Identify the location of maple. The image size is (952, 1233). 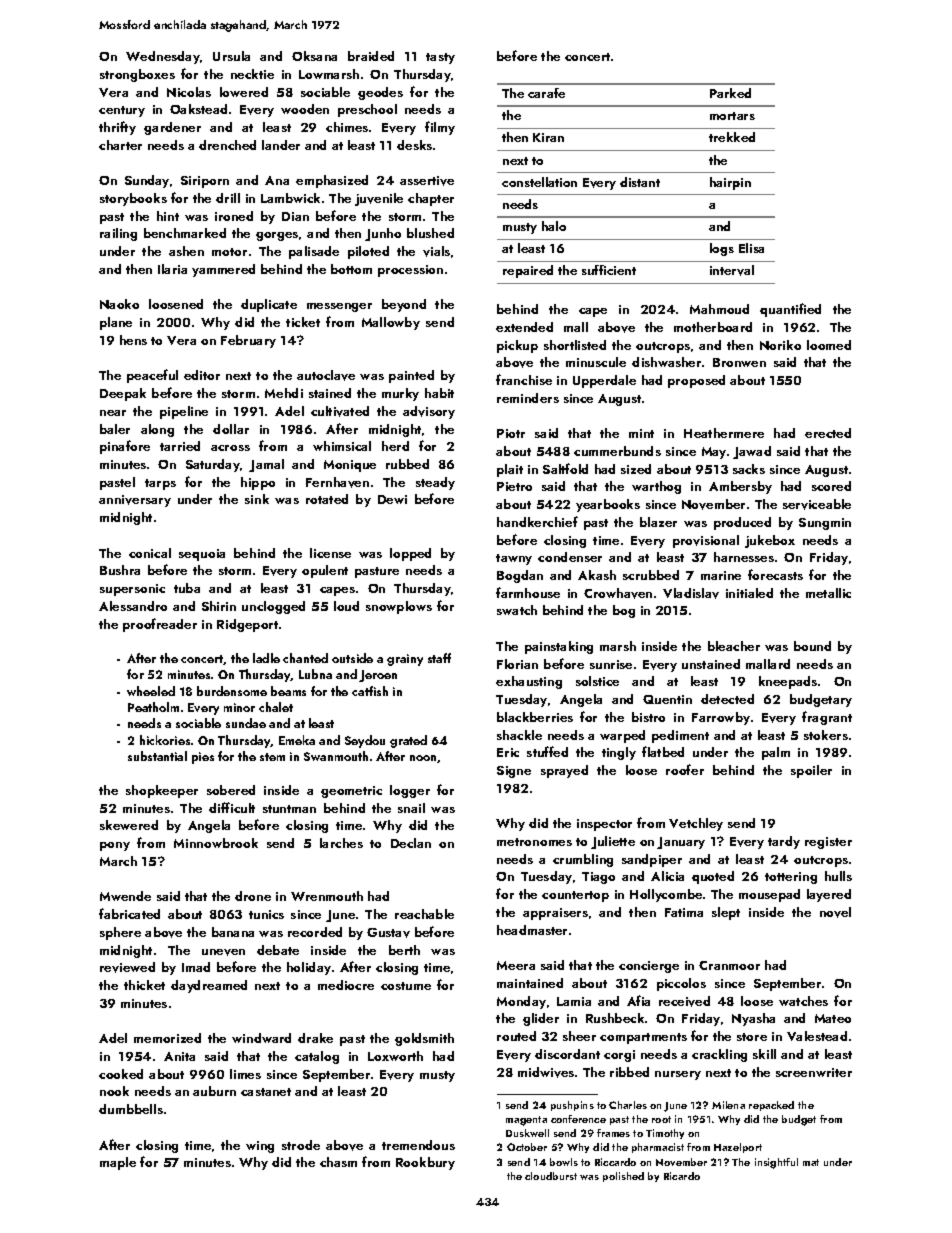
(118, 1163).
